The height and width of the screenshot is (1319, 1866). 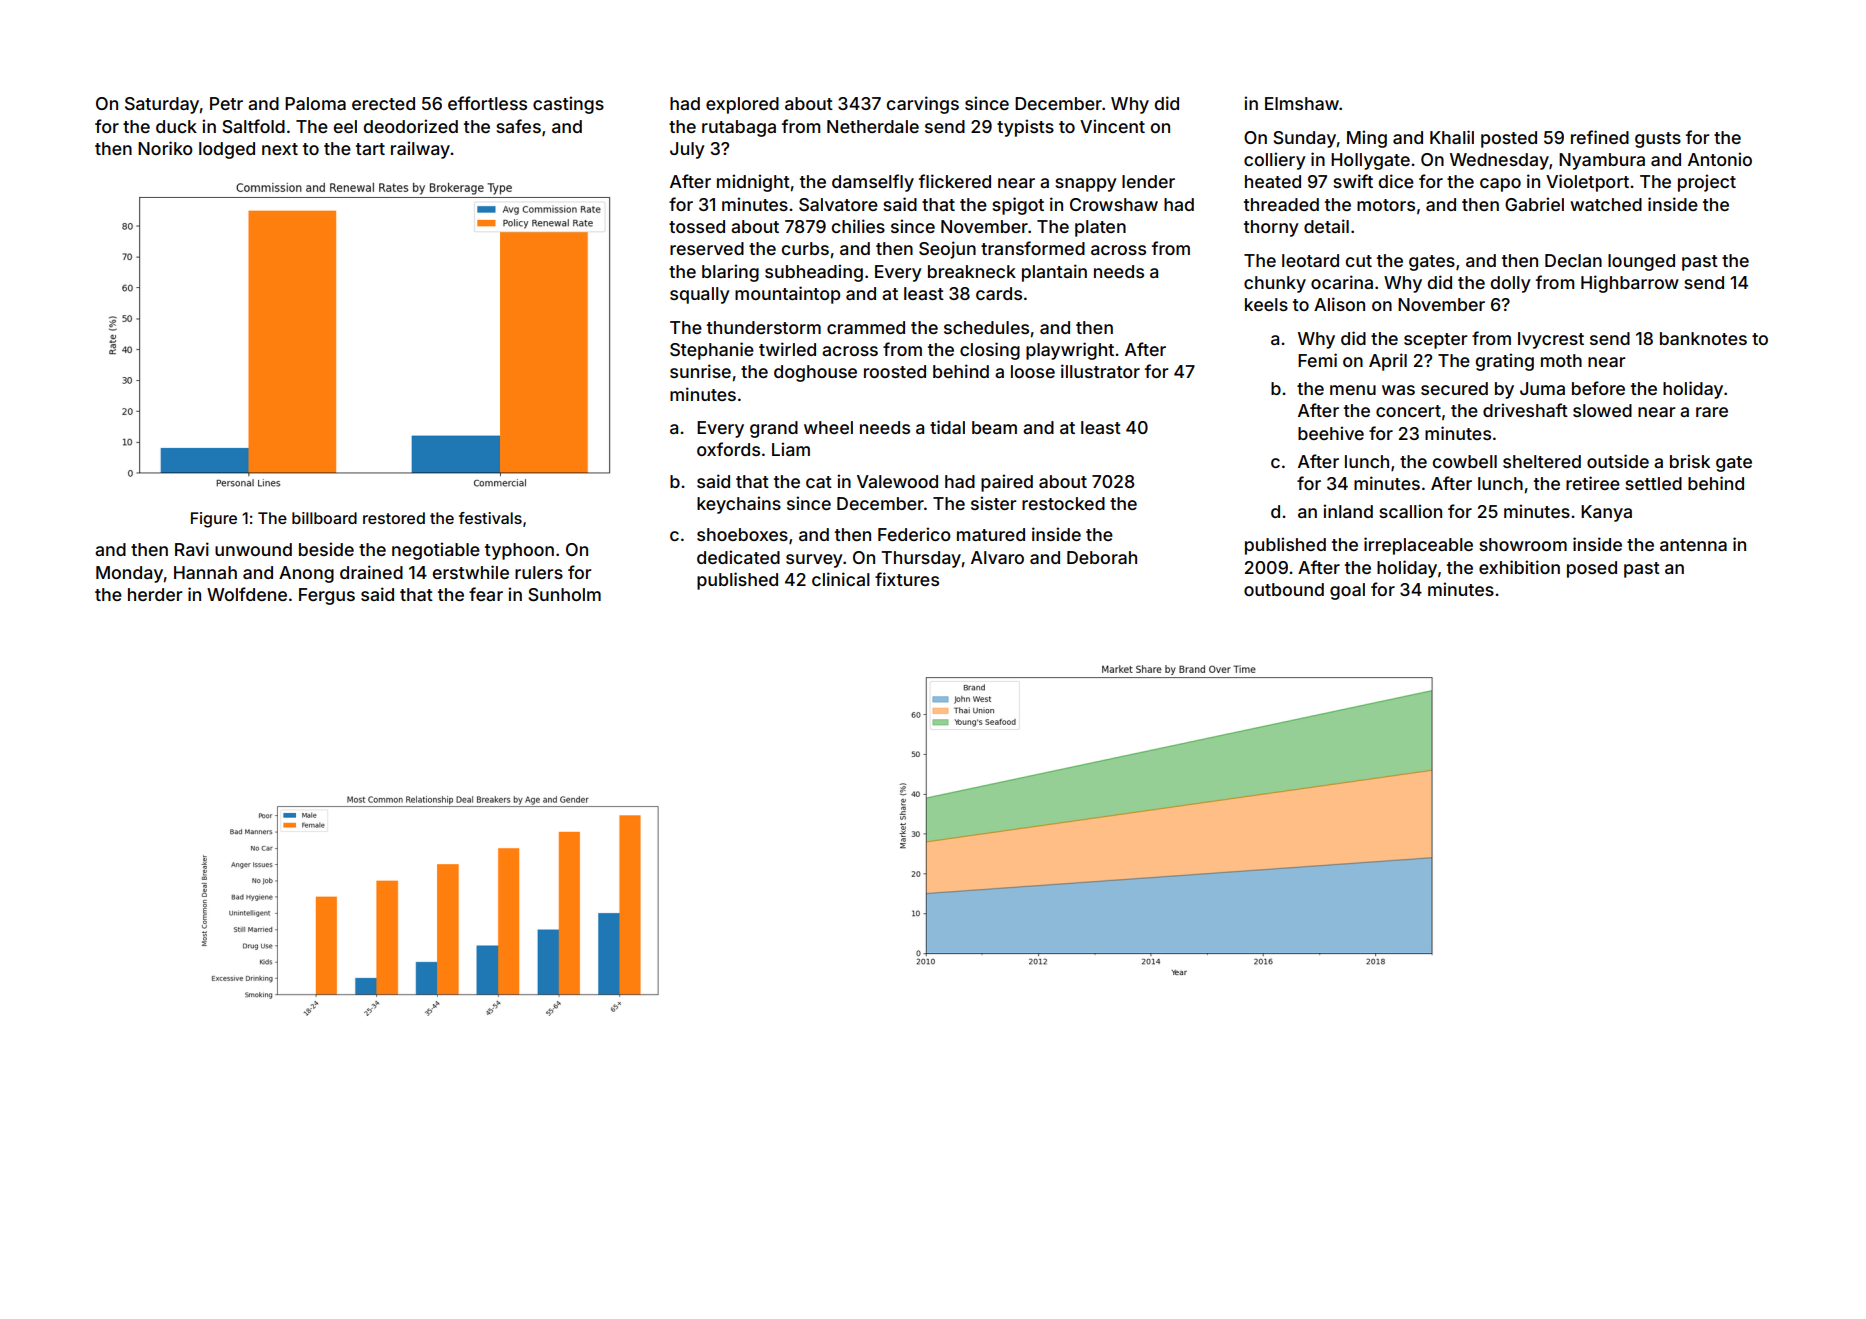 I want to click on Elmshaw, so click(x=1302, y=103).
